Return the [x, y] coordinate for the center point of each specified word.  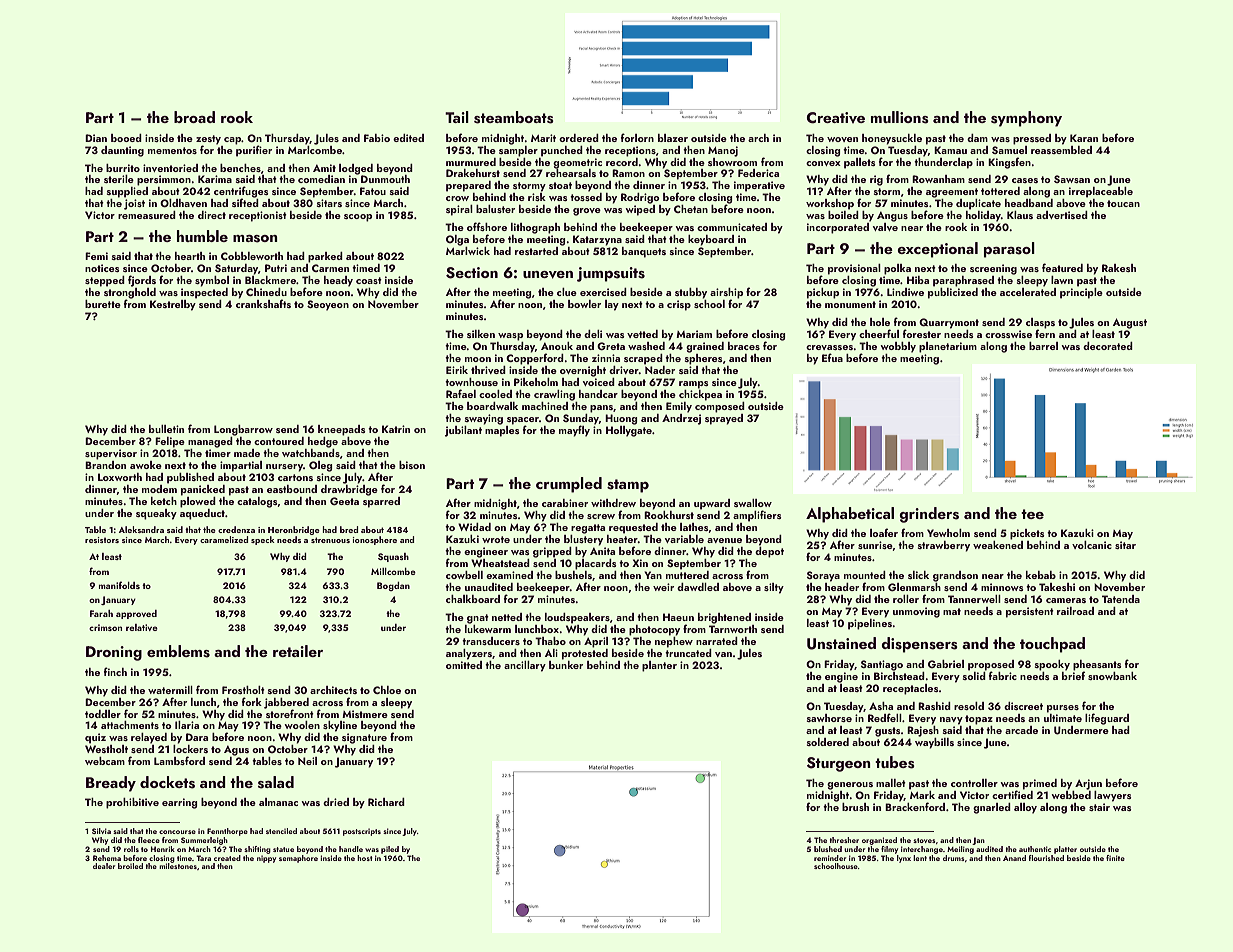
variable [684, 539]
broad [194, 117]
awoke [146, 465]
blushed [828, 849]
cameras [1066, 600]
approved [136, 614]
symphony [1026, 119]
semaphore [298, 859]
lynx [904, 859]
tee [1032, 514]
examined [509, 575]
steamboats [514, 117]
